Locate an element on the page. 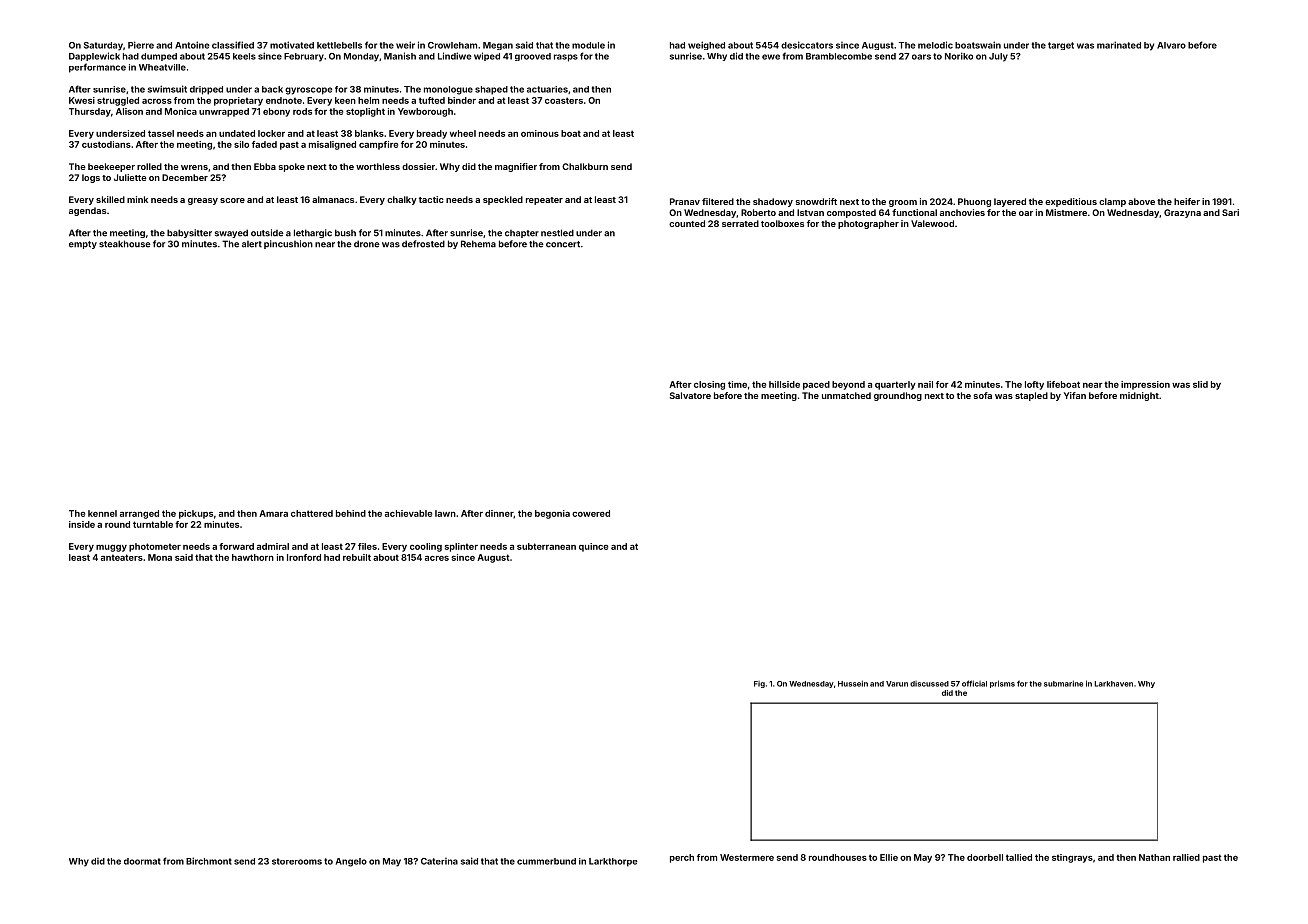  perch is located at coordinates (682, 858).
